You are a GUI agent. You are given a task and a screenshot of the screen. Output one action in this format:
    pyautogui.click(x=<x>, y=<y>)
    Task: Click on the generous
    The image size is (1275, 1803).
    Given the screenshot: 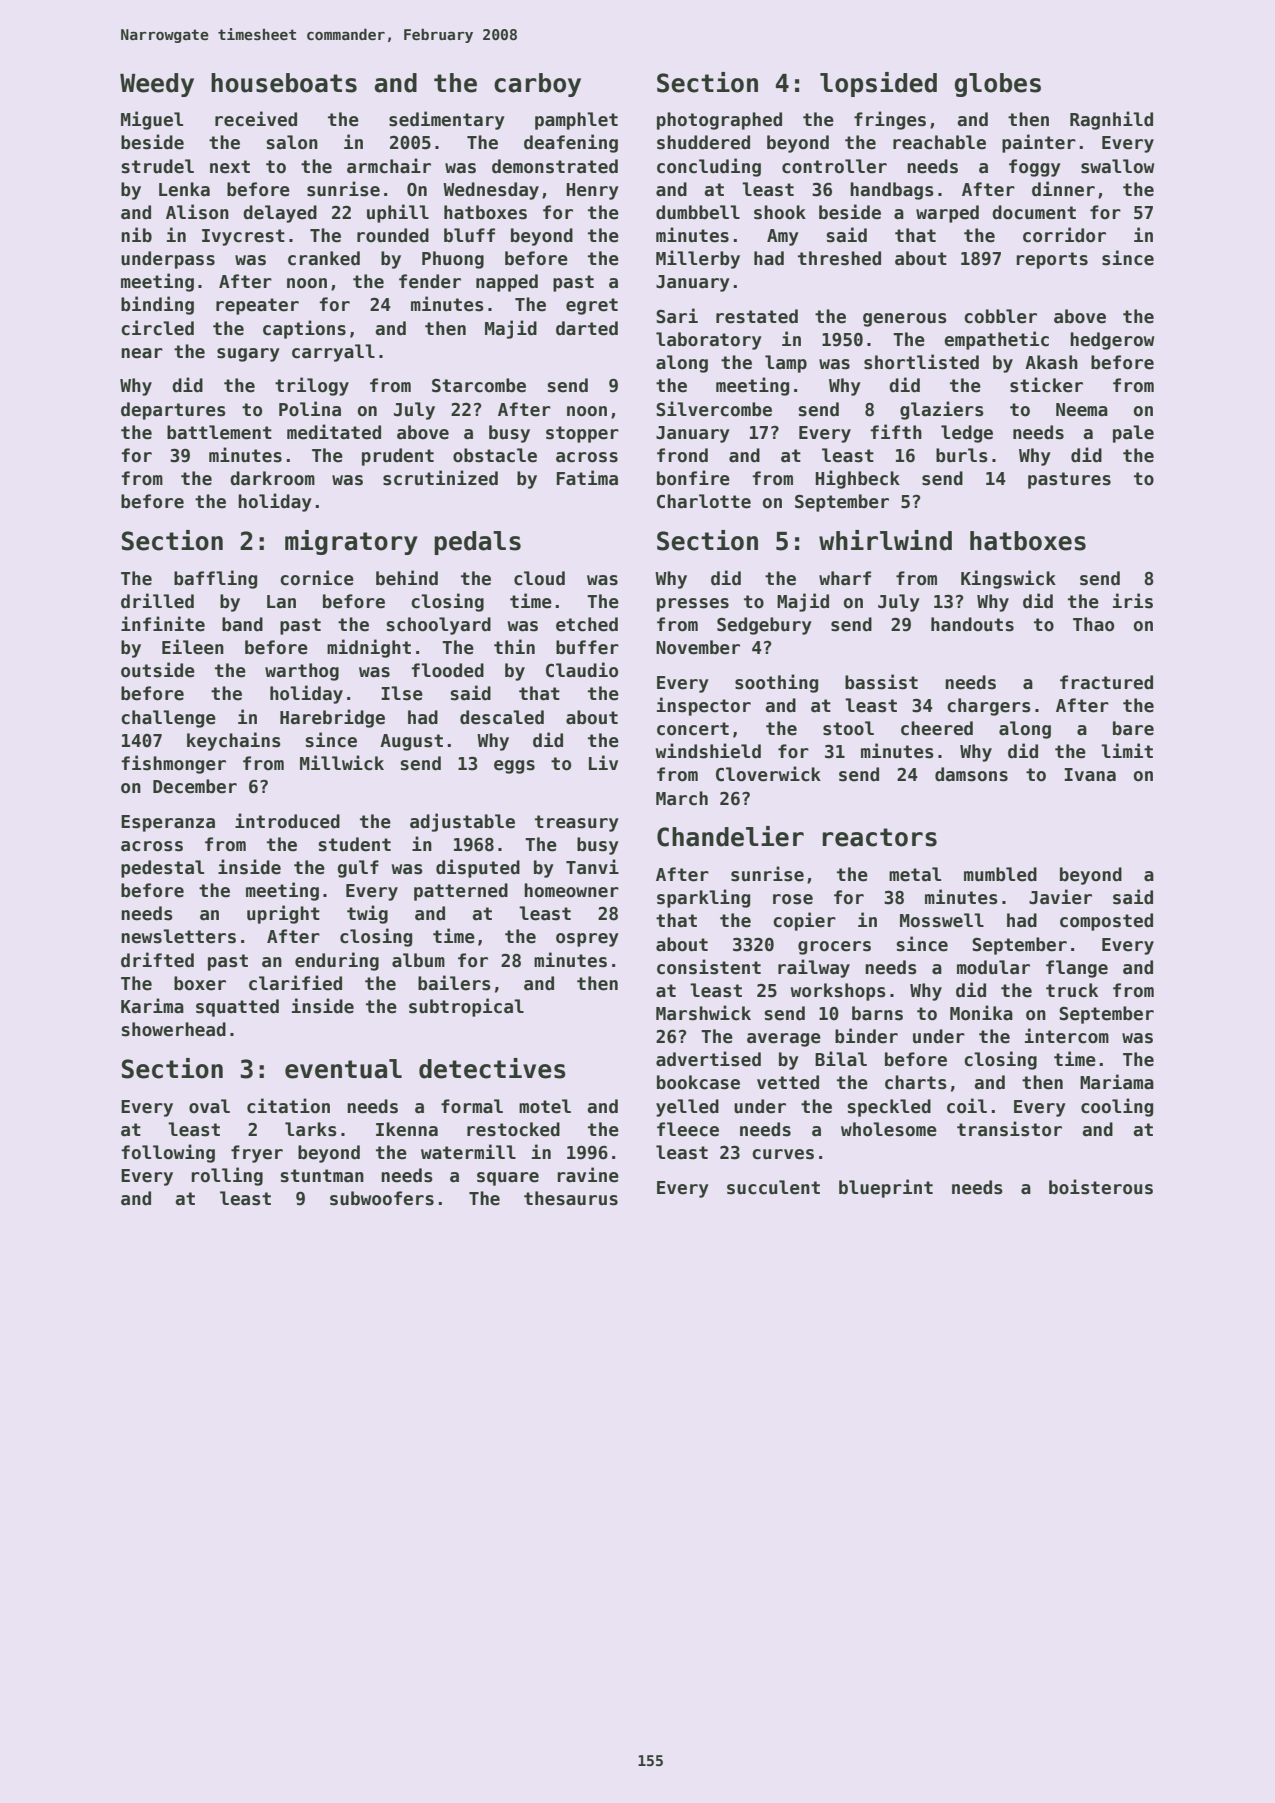 What is the action you would take?
    pyautogui.click(x=905, y=320)
